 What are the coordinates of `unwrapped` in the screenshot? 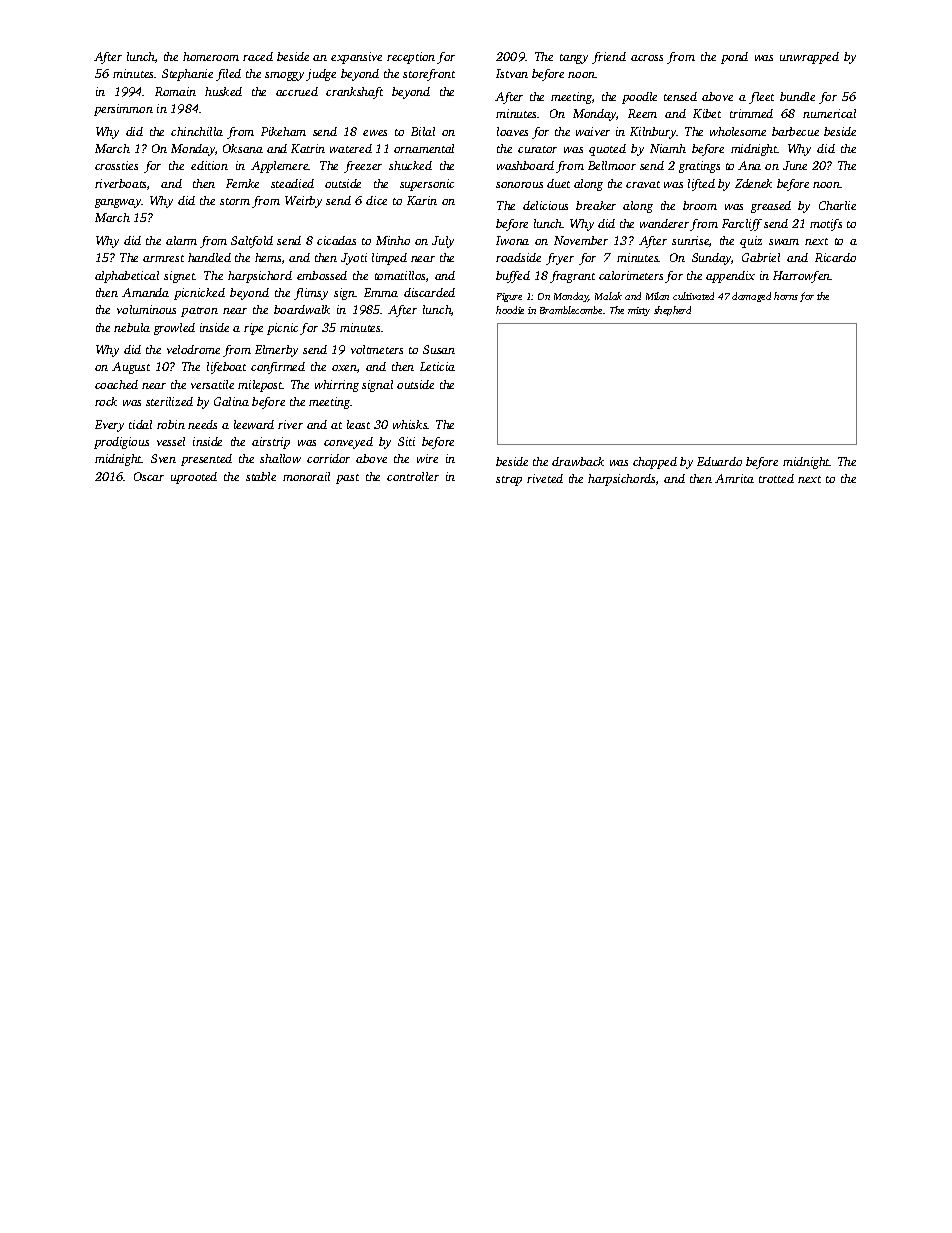 It's located at (809, 58).
